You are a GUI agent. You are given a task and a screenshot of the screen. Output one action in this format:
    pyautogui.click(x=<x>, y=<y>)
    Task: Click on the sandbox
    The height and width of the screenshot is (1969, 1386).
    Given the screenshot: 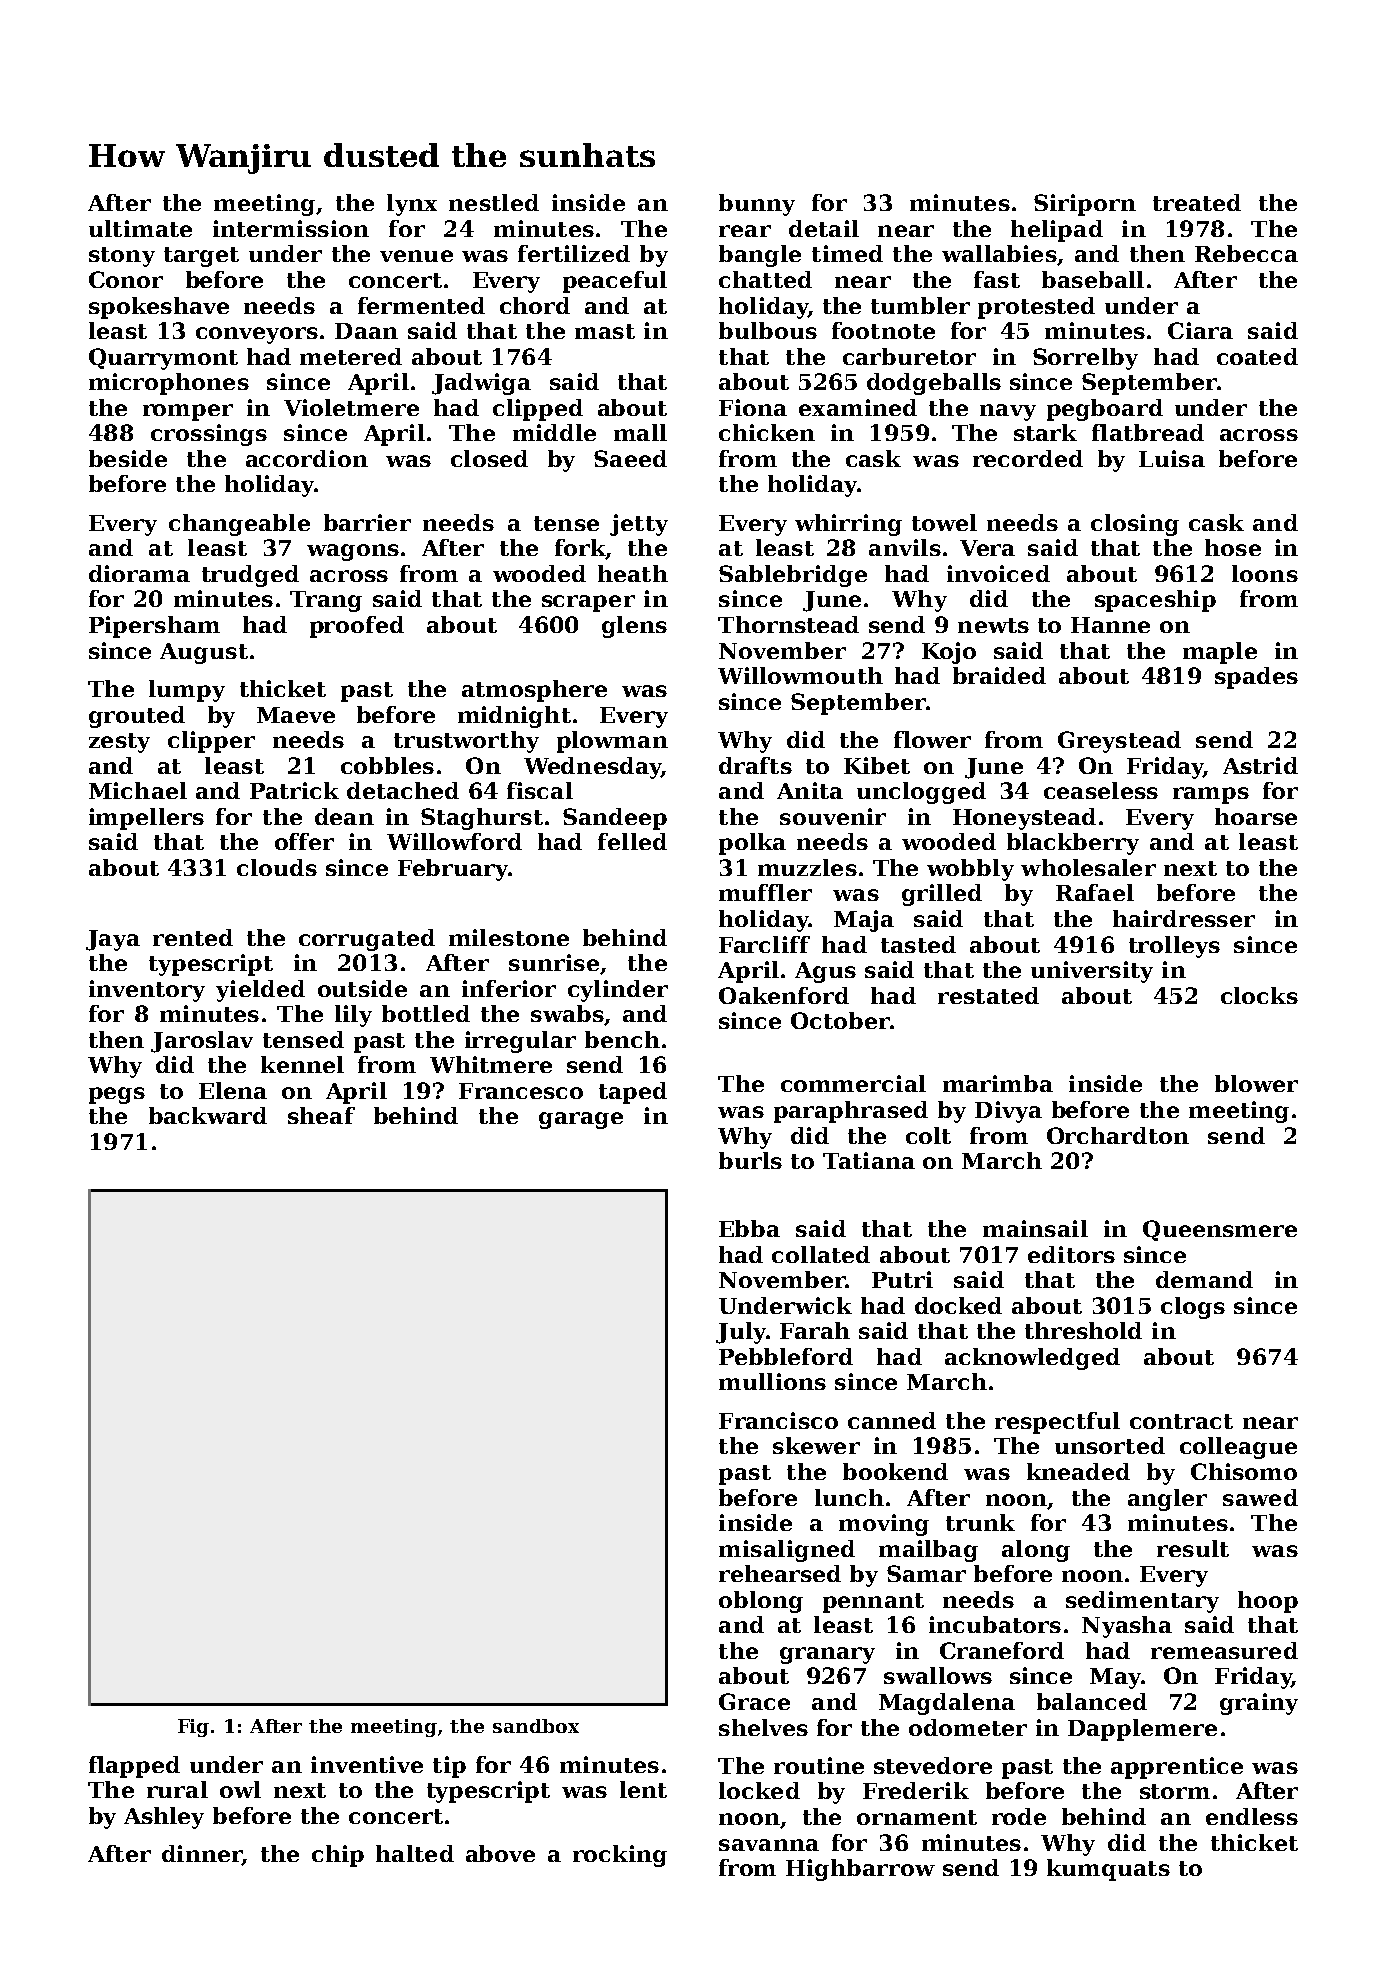 What is the action you would take?
    pyautogui.click(x=536, y=1726)
